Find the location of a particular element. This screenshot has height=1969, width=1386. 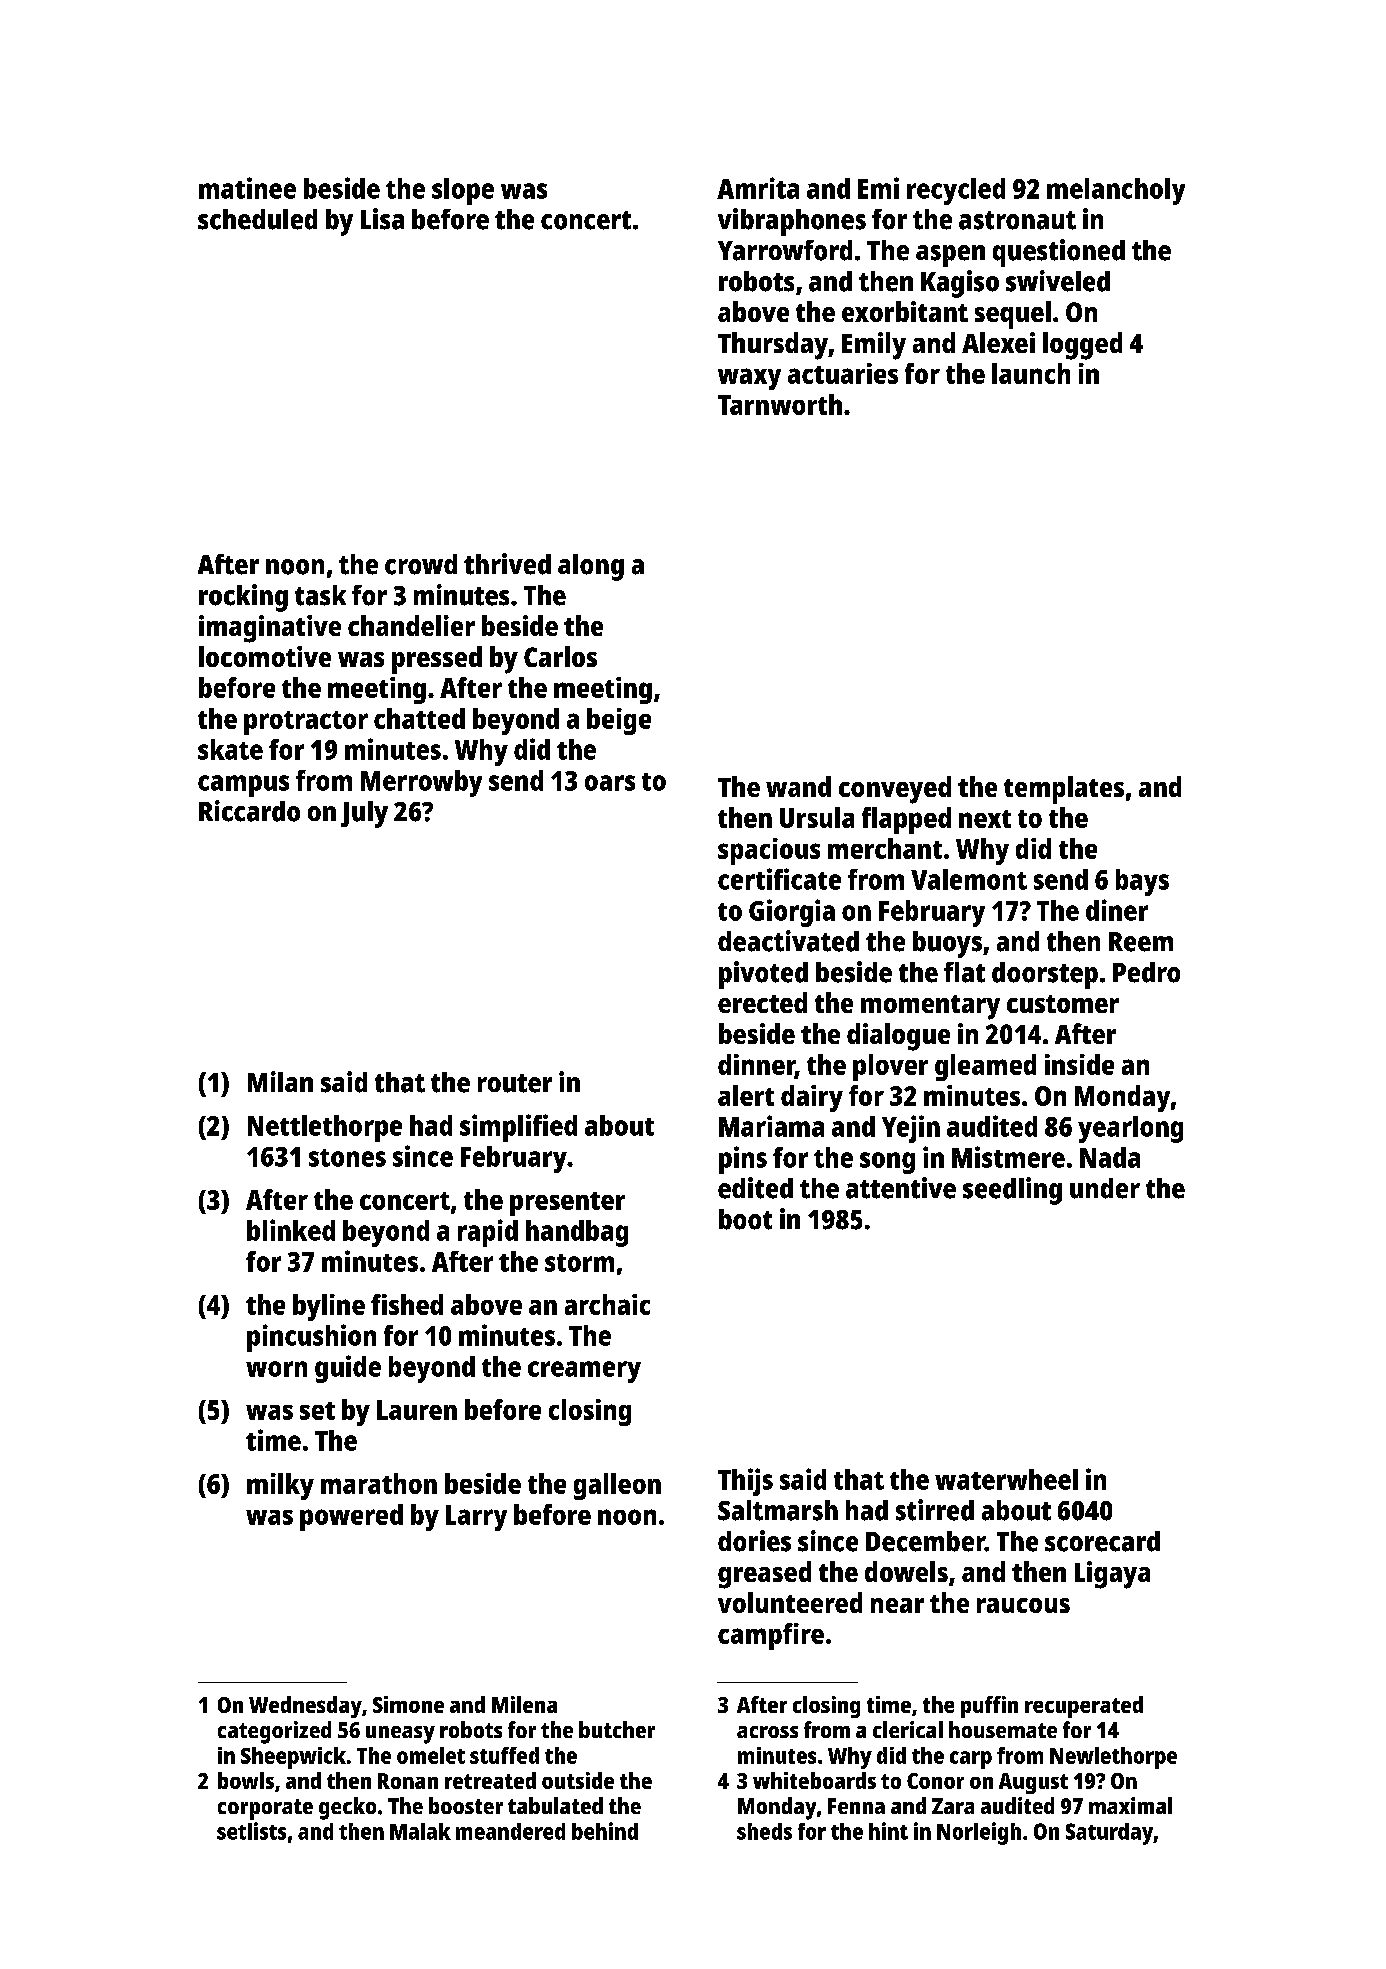

task is located at coordinates (320, 595).
